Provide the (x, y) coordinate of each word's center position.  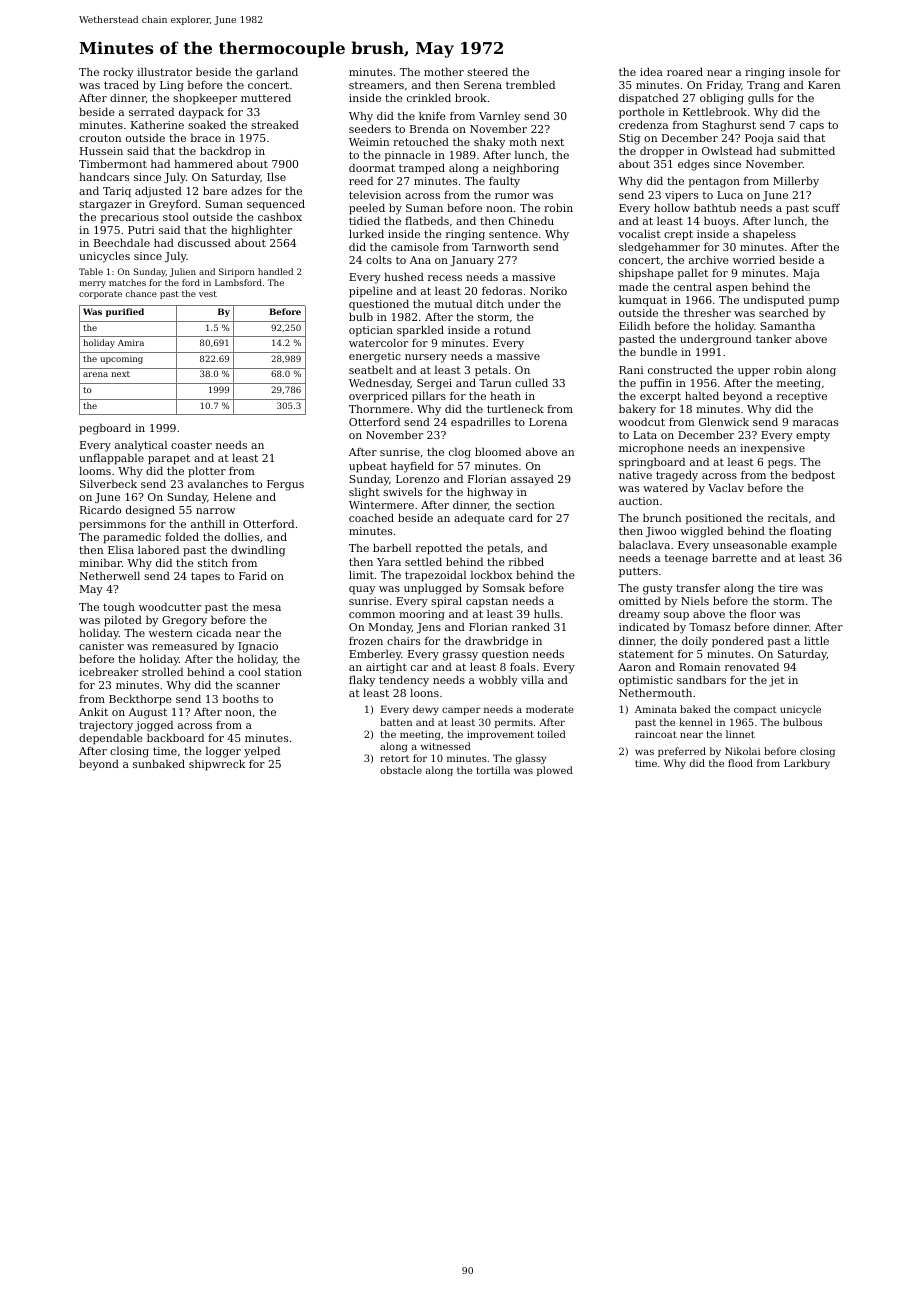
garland (277, 73)
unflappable (111, 459)
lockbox (492, 574)
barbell (392, 547)
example (814, 546)
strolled (162, 671)
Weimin (369, 142)
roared (685, 71)
